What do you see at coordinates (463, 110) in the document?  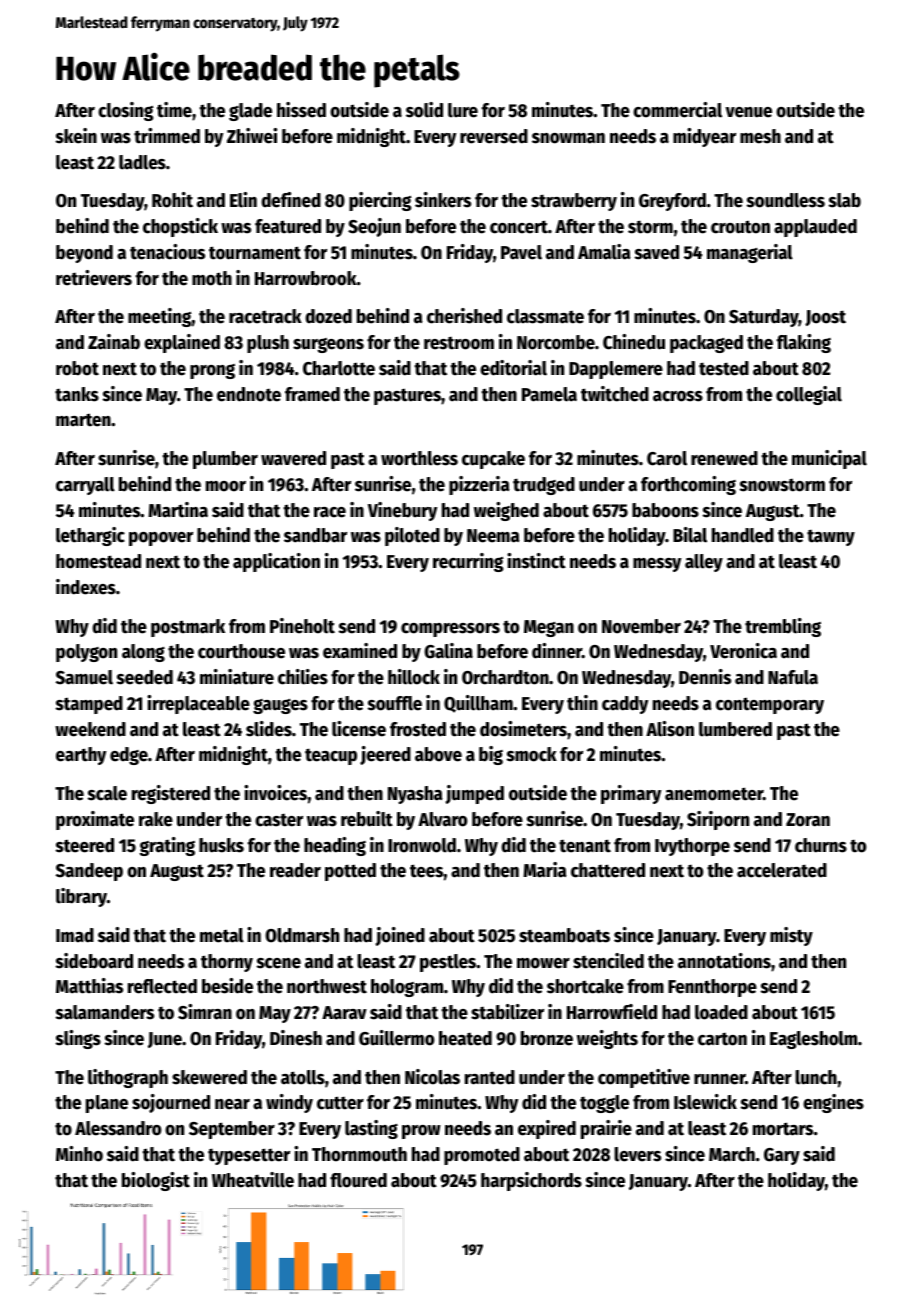 I see `lure` at bounding box center [463, 110].
